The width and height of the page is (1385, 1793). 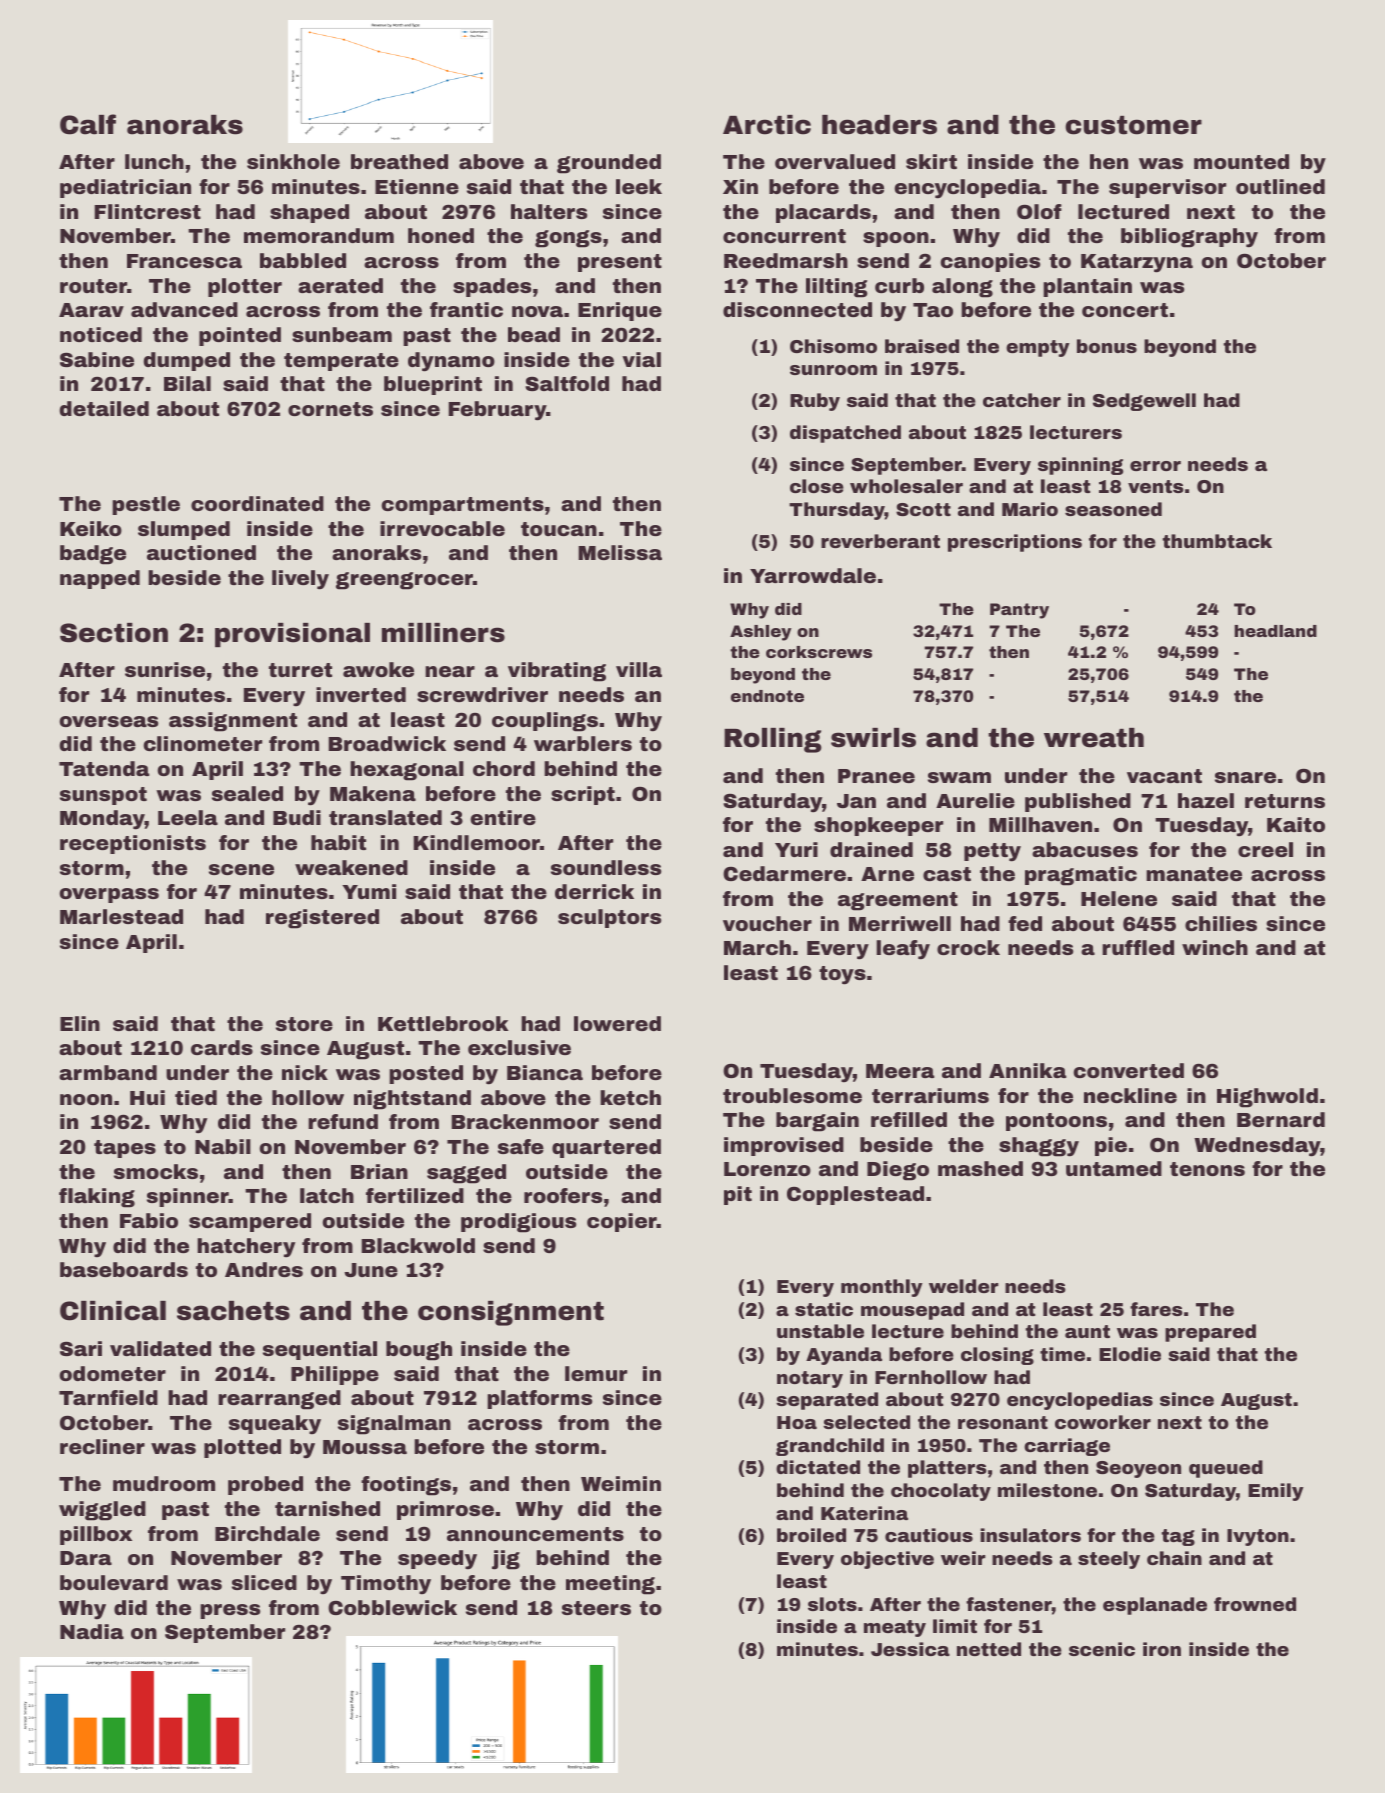 I want to click on greengrocer, so click(x=404, y=581).
